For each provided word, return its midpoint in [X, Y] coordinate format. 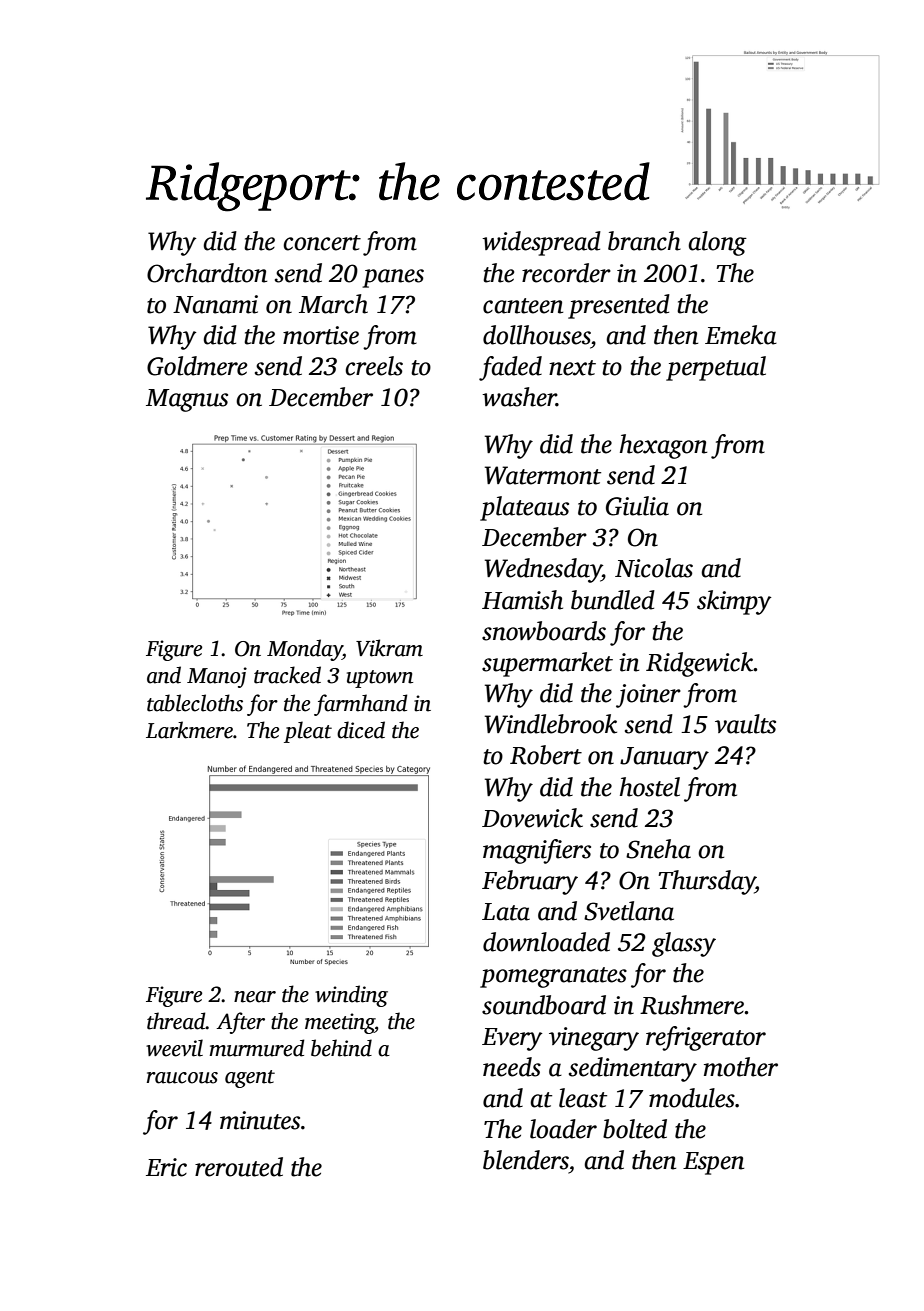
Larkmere [189, 730]
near [255, 997]
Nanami [215, 304]
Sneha [658, 849]
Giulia [637, 506]
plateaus [524, 508]
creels [374, 366]
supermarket [547, 664]
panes [393, 278]
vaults [745, 724]
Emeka [741, 335]
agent [250, 1079]
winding [351, 996]
